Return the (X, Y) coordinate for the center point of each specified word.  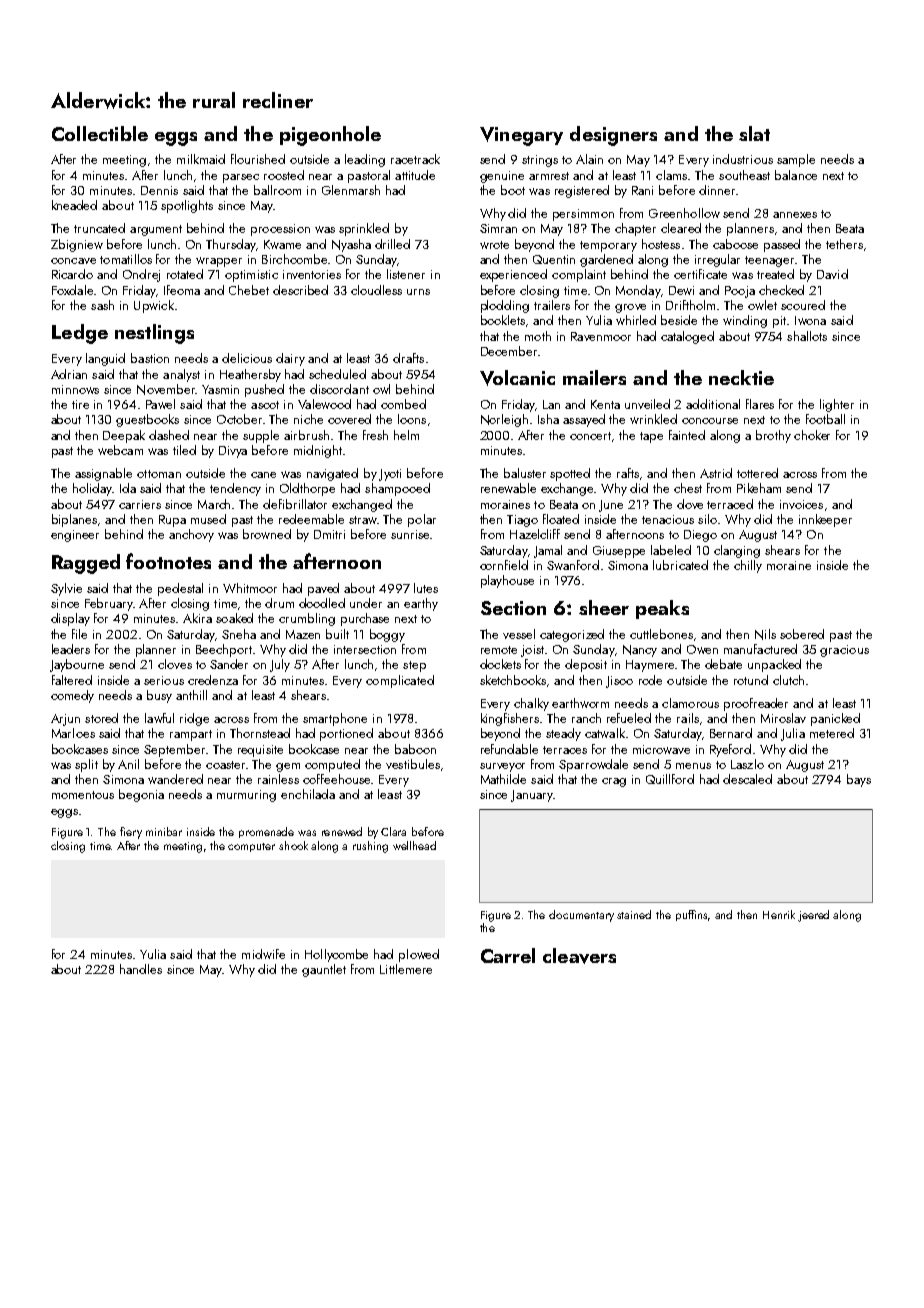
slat (754, 133)
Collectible (100, 133)
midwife (263, 954)
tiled (184, 450)
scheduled (337, 374)
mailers (594, 377)
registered (582, 191)
